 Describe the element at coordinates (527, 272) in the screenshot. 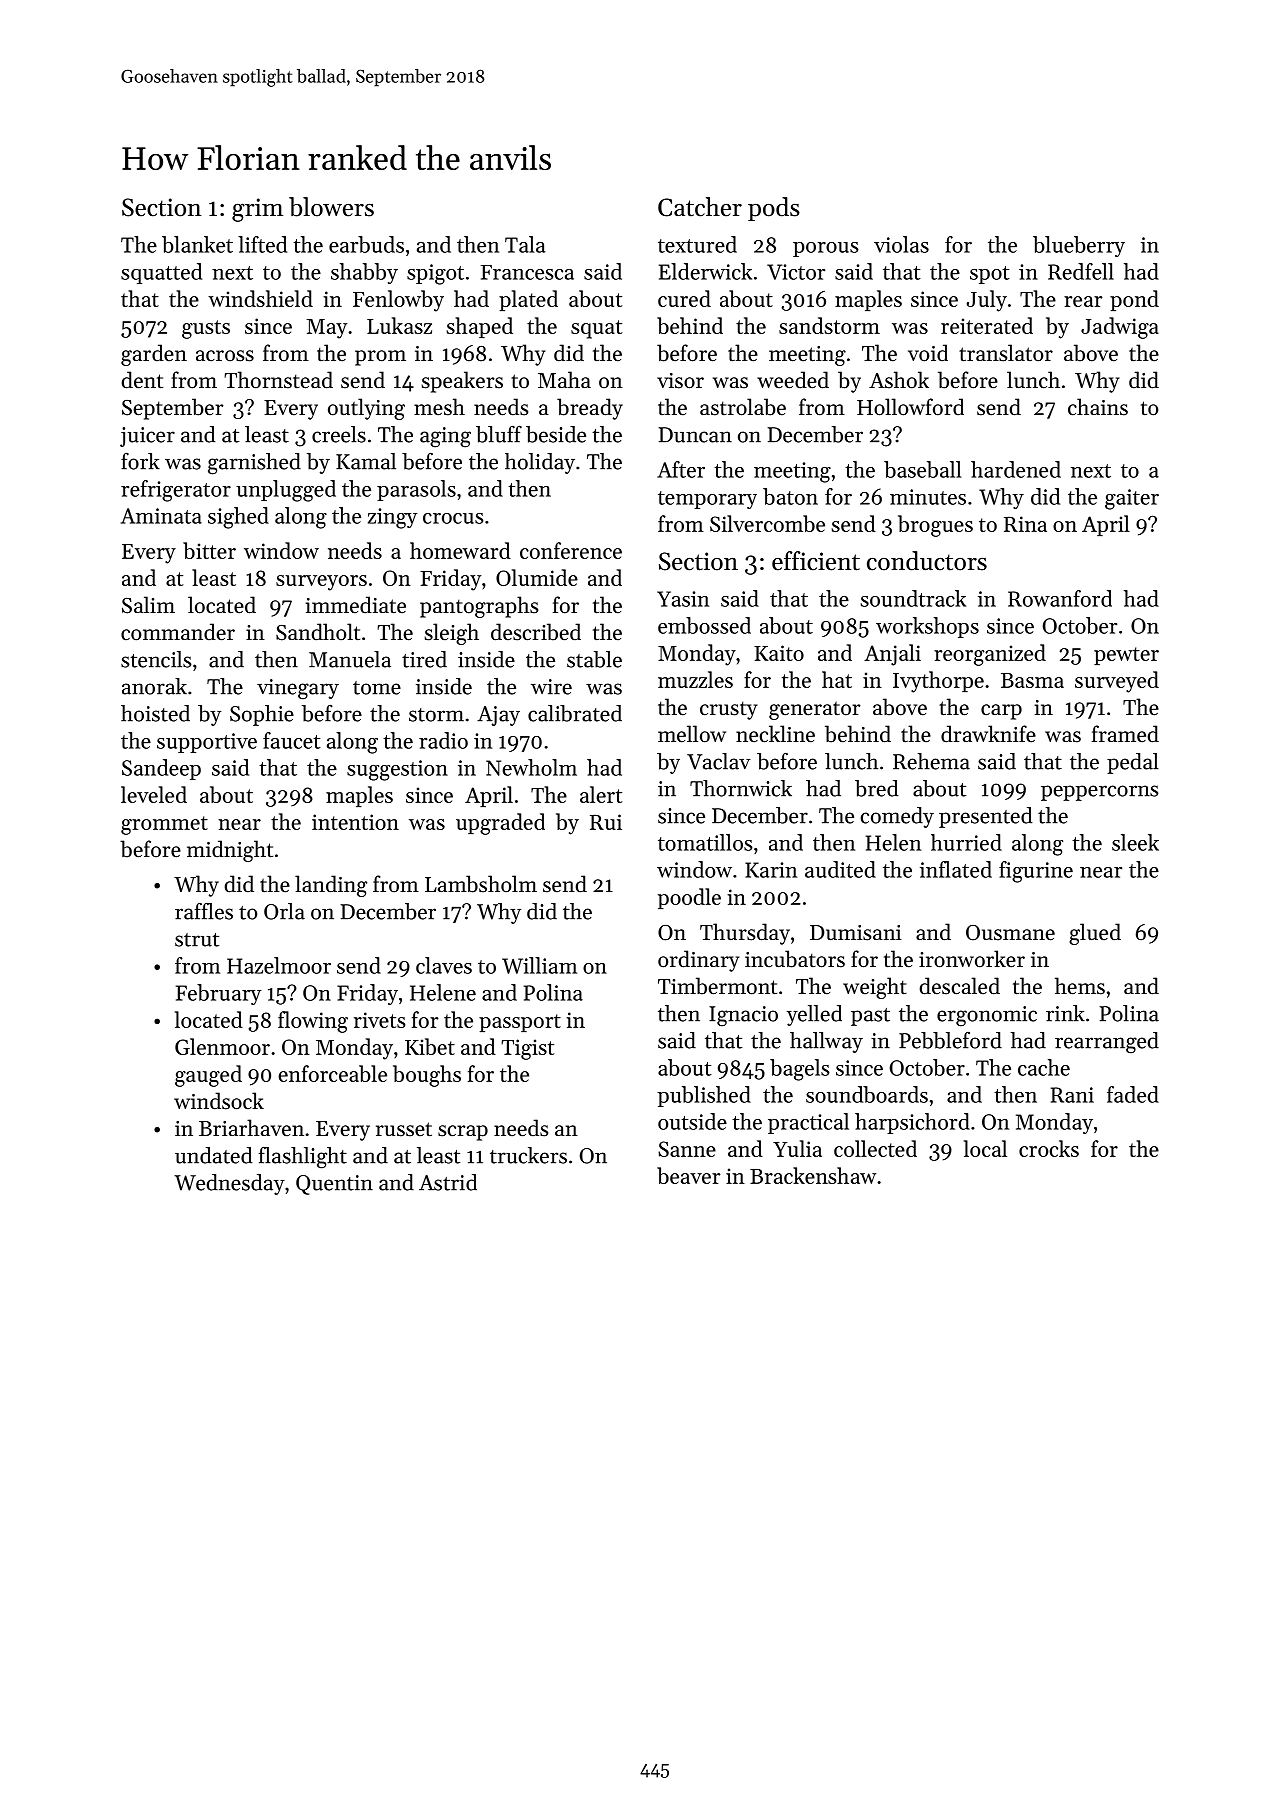

I see `Francesca` at that location.
